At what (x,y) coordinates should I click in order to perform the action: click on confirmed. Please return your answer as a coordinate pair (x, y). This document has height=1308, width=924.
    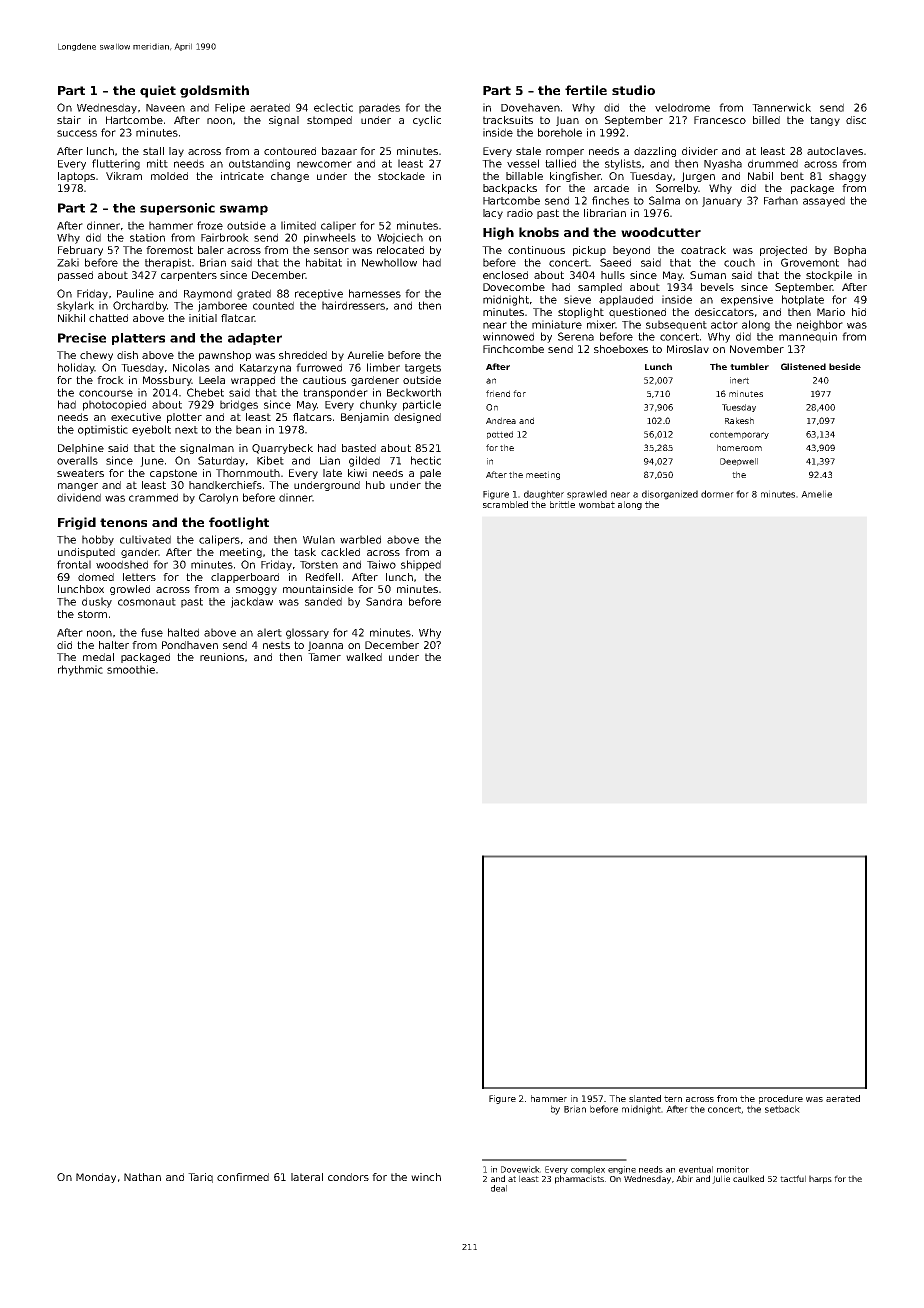
    Looking at the image, I should click on (243, 1177).
